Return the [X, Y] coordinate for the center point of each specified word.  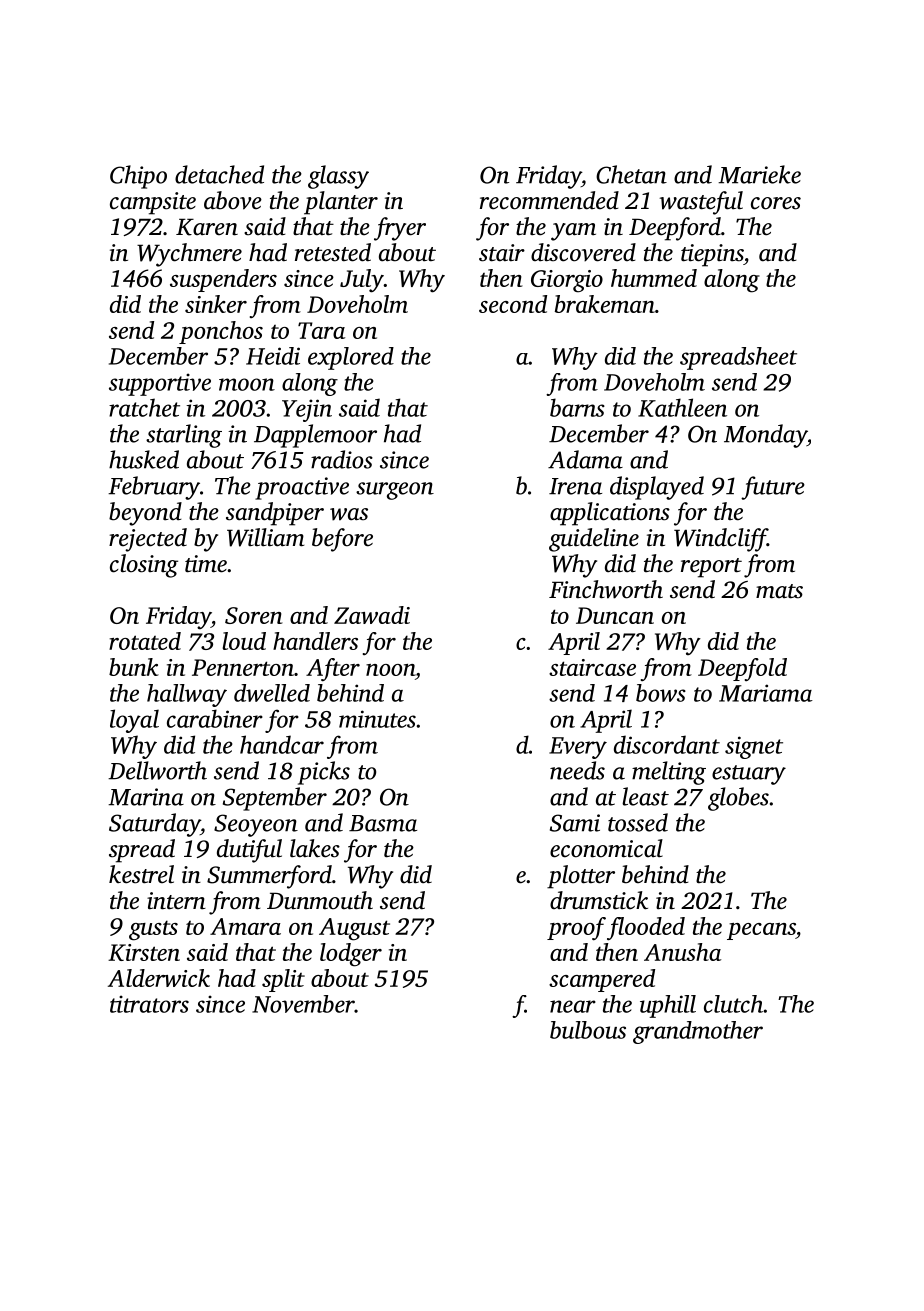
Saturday [154, 825]
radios [342, 459]
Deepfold [742, 669]
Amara [245, 926]
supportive [160, 384]
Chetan [631, 174]
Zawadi [372, 615]
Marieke [759, 174]
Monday [765, 436]
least [645, 796]
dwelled [272, 693]
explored [351, 358]
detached [219, 174]
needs [577, 770]
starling [184, 436]
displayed [657, 488]
